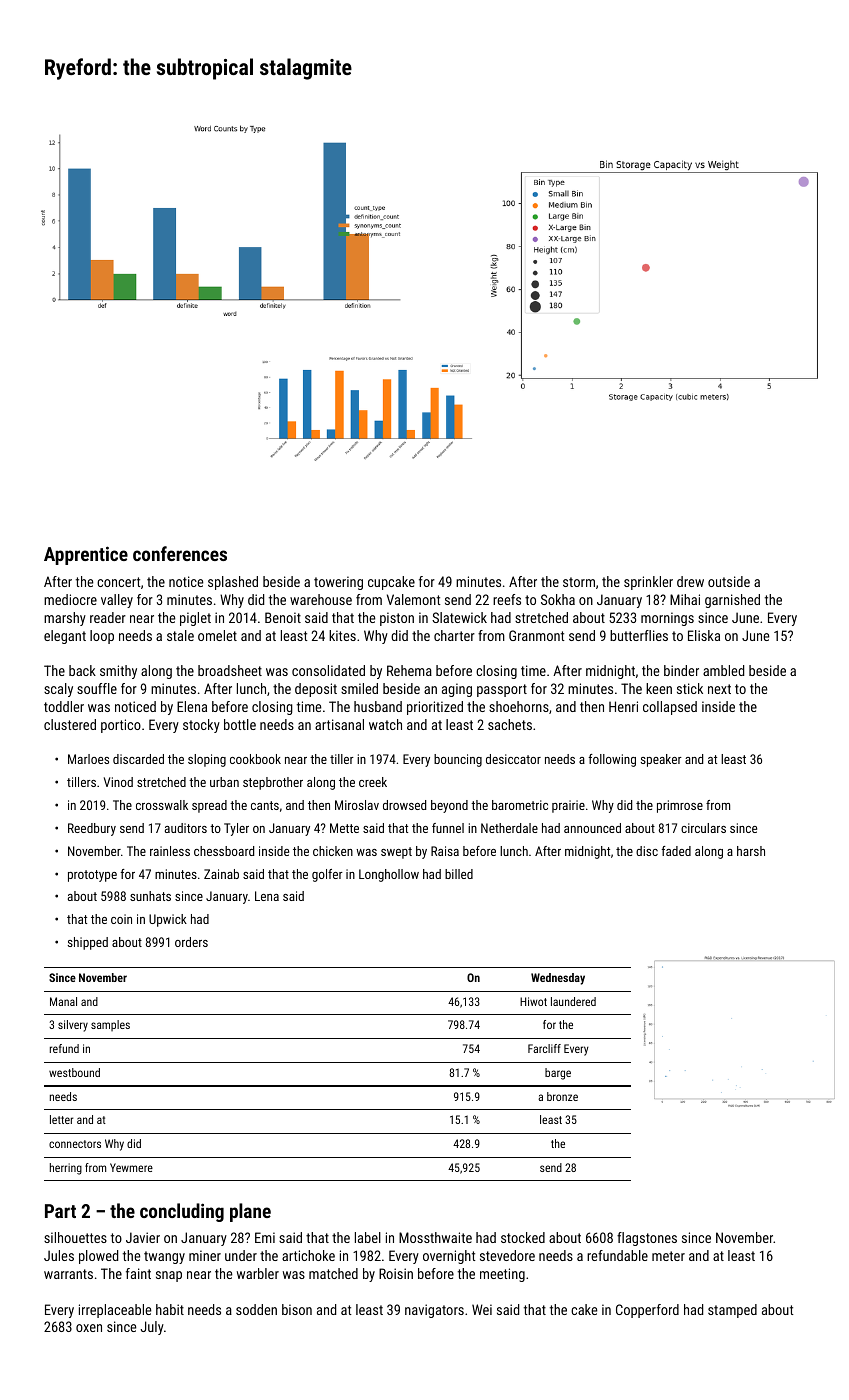 The width and height of the screenshot is (849, 1400). I want to click on shipped, so click(88, 943).
